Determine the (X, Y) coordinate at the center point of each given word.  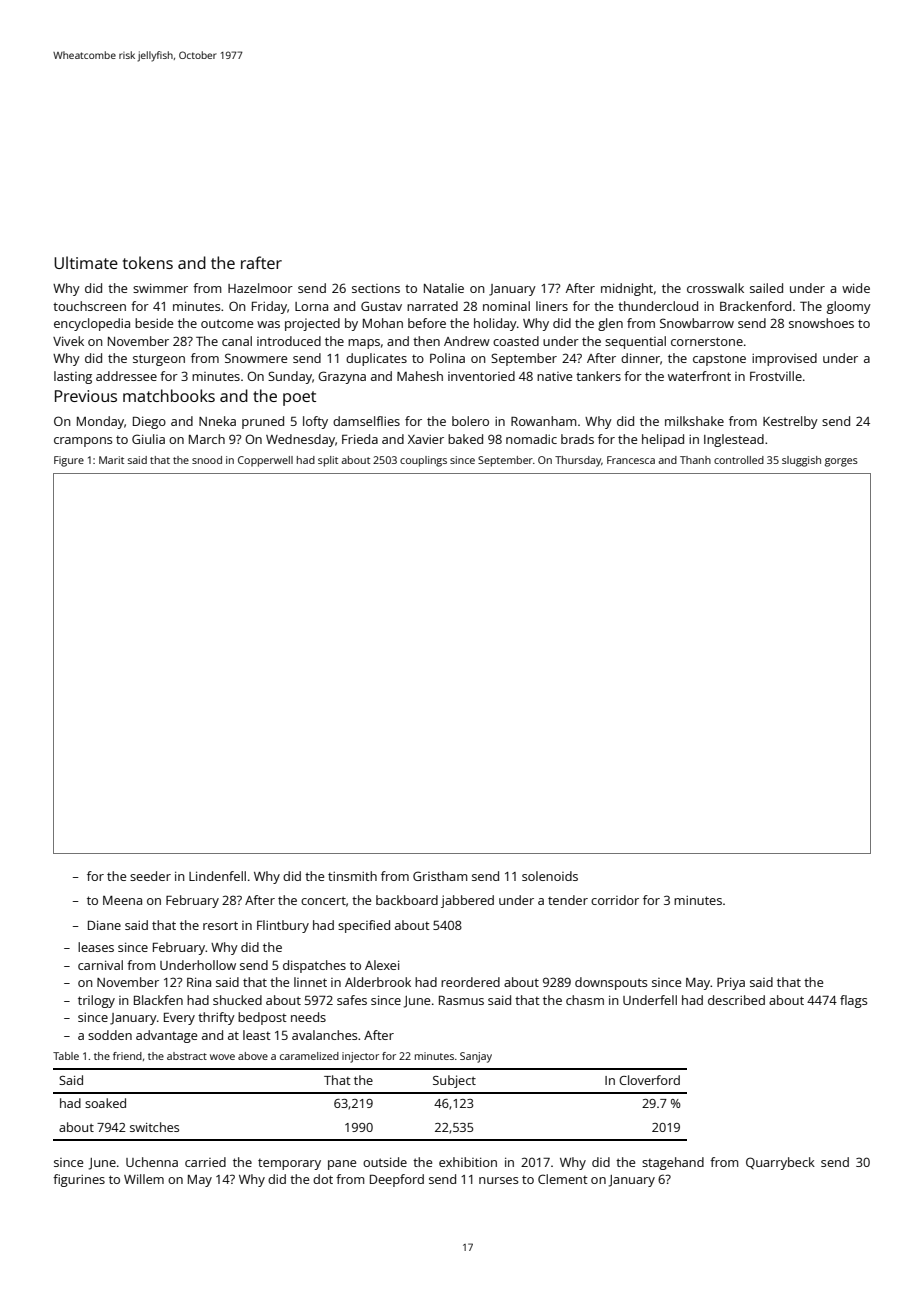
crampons (83, 442)
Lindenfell (217, 876)
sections (376, 288)
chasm (585, 1000)
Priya (731, 983)
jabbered (467, 901)
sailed (766, 288)
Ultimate (86, 262)
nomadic (531, 439)
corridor (615, 900)
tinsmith (352, 876)
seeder (150, 876)
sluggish (801, 461)
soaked (105, 1103)
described (736, 1000)
